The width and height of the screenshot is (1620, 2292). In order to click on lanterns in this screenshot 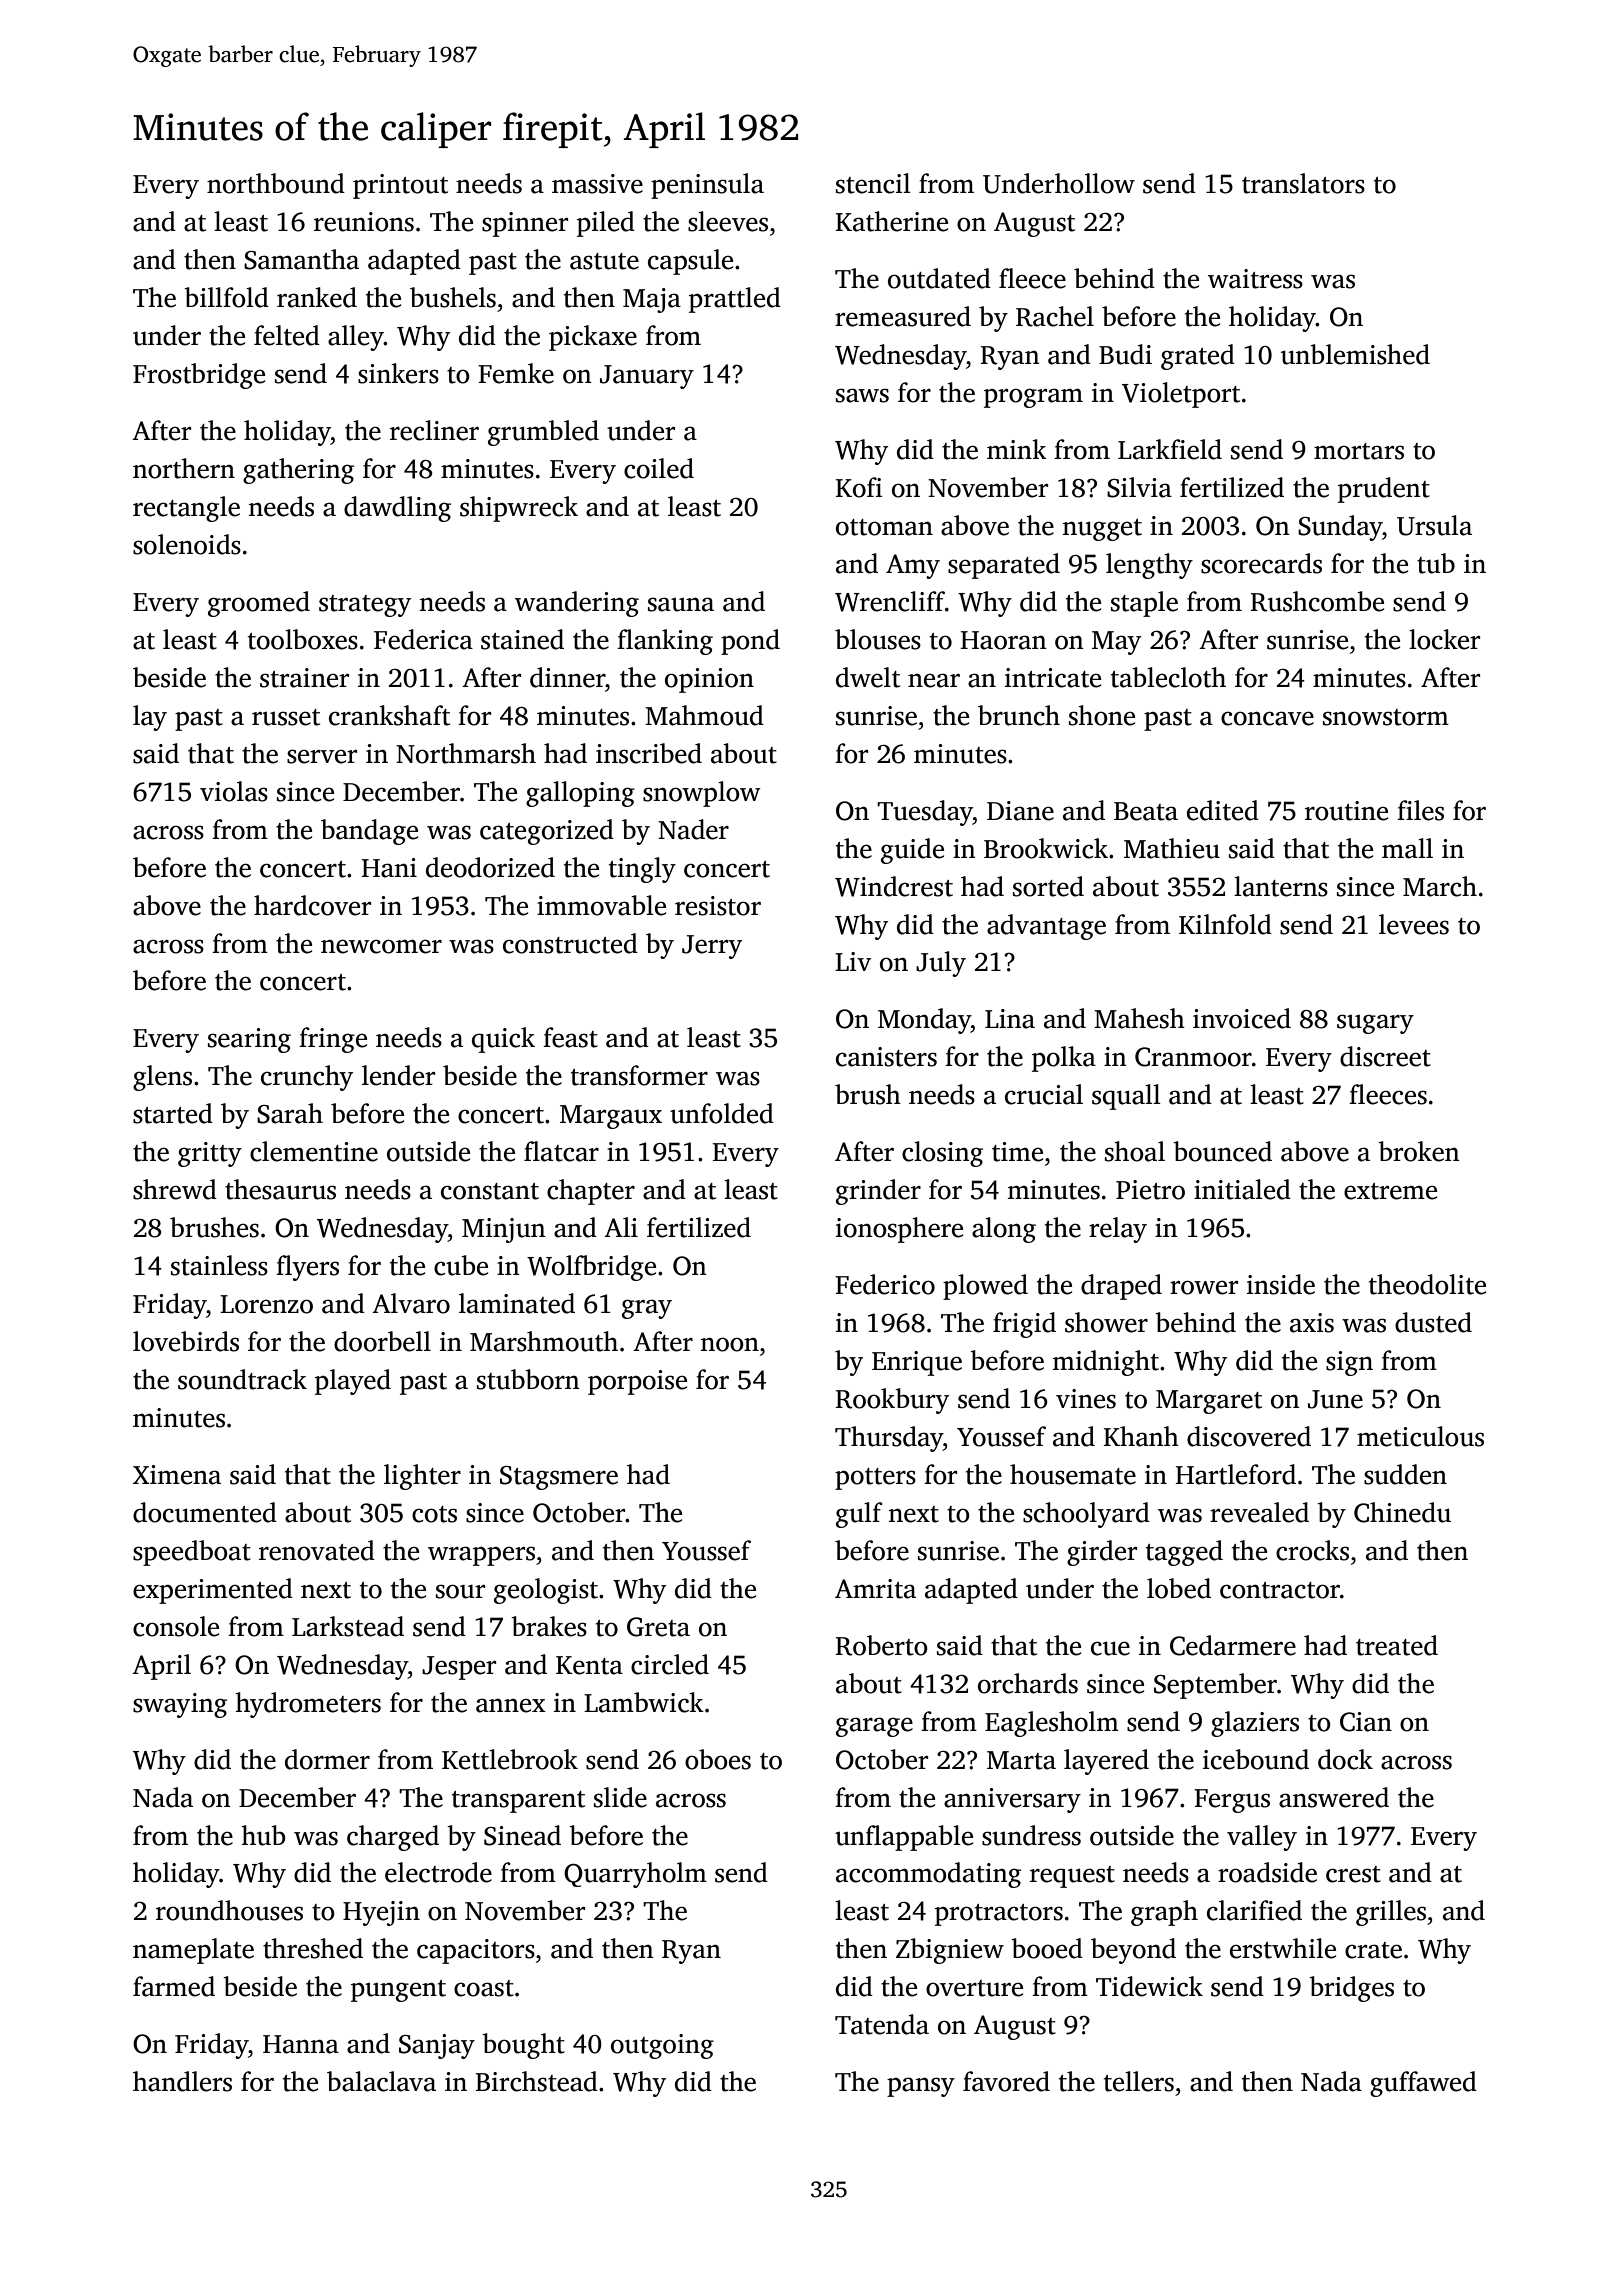, I will do `click(1281, 886)`.
